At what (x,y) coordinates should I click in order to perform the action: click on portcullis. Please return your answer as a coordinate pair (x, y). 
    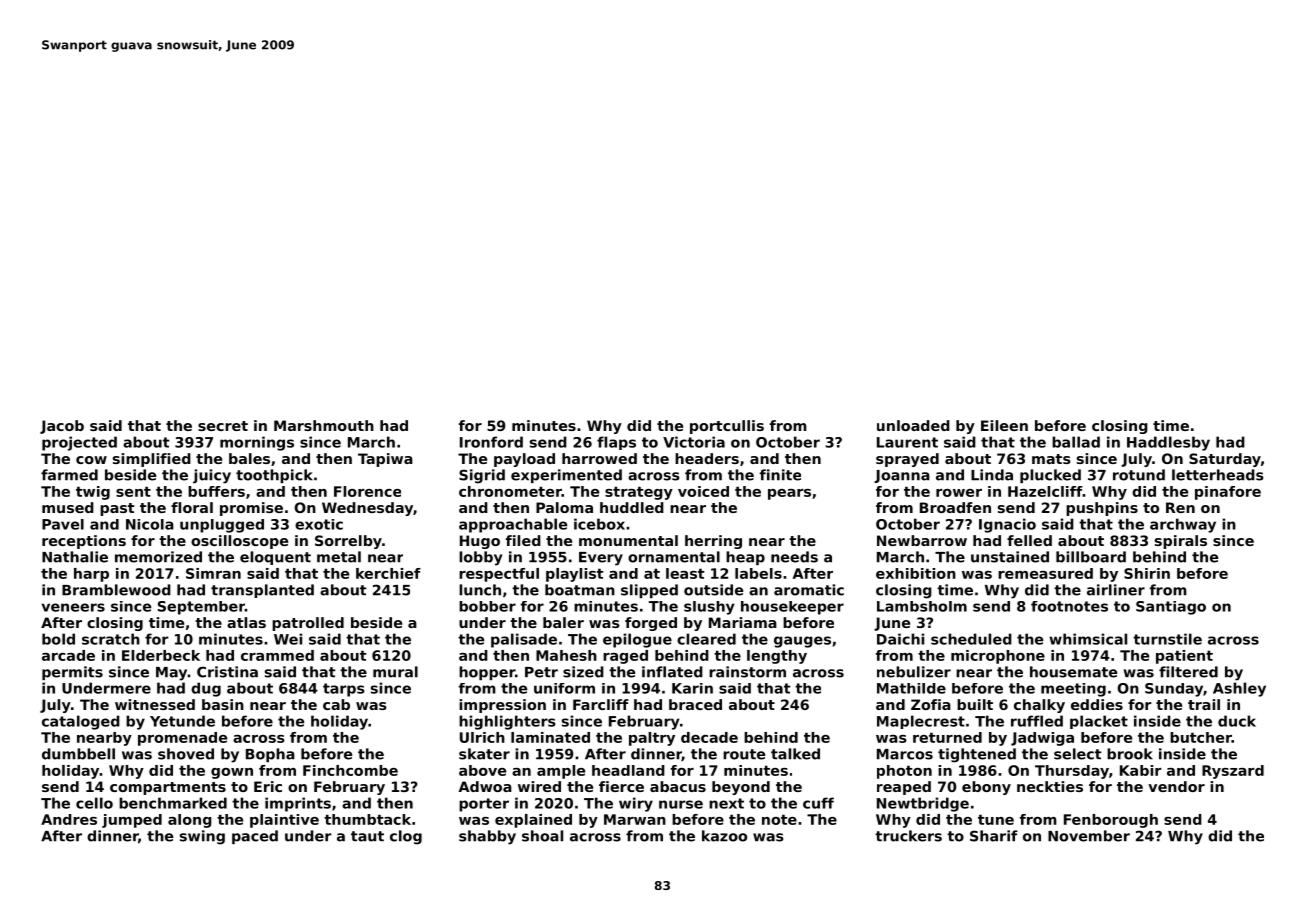
    Looking at the image, I should click on (727, 427).
